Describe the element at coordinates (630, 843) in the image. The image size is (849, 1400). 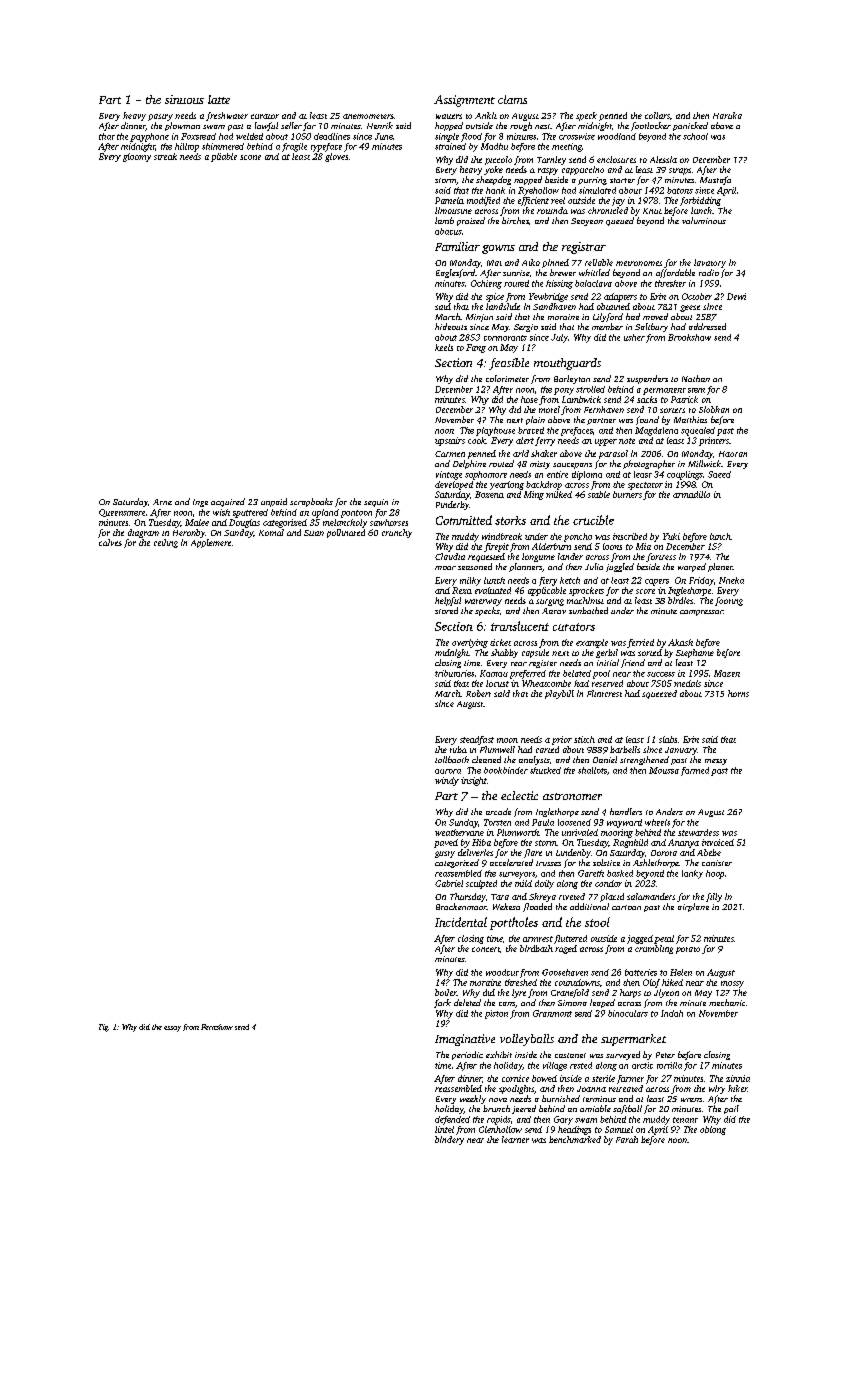
I see `Ragnhild` at that location.
